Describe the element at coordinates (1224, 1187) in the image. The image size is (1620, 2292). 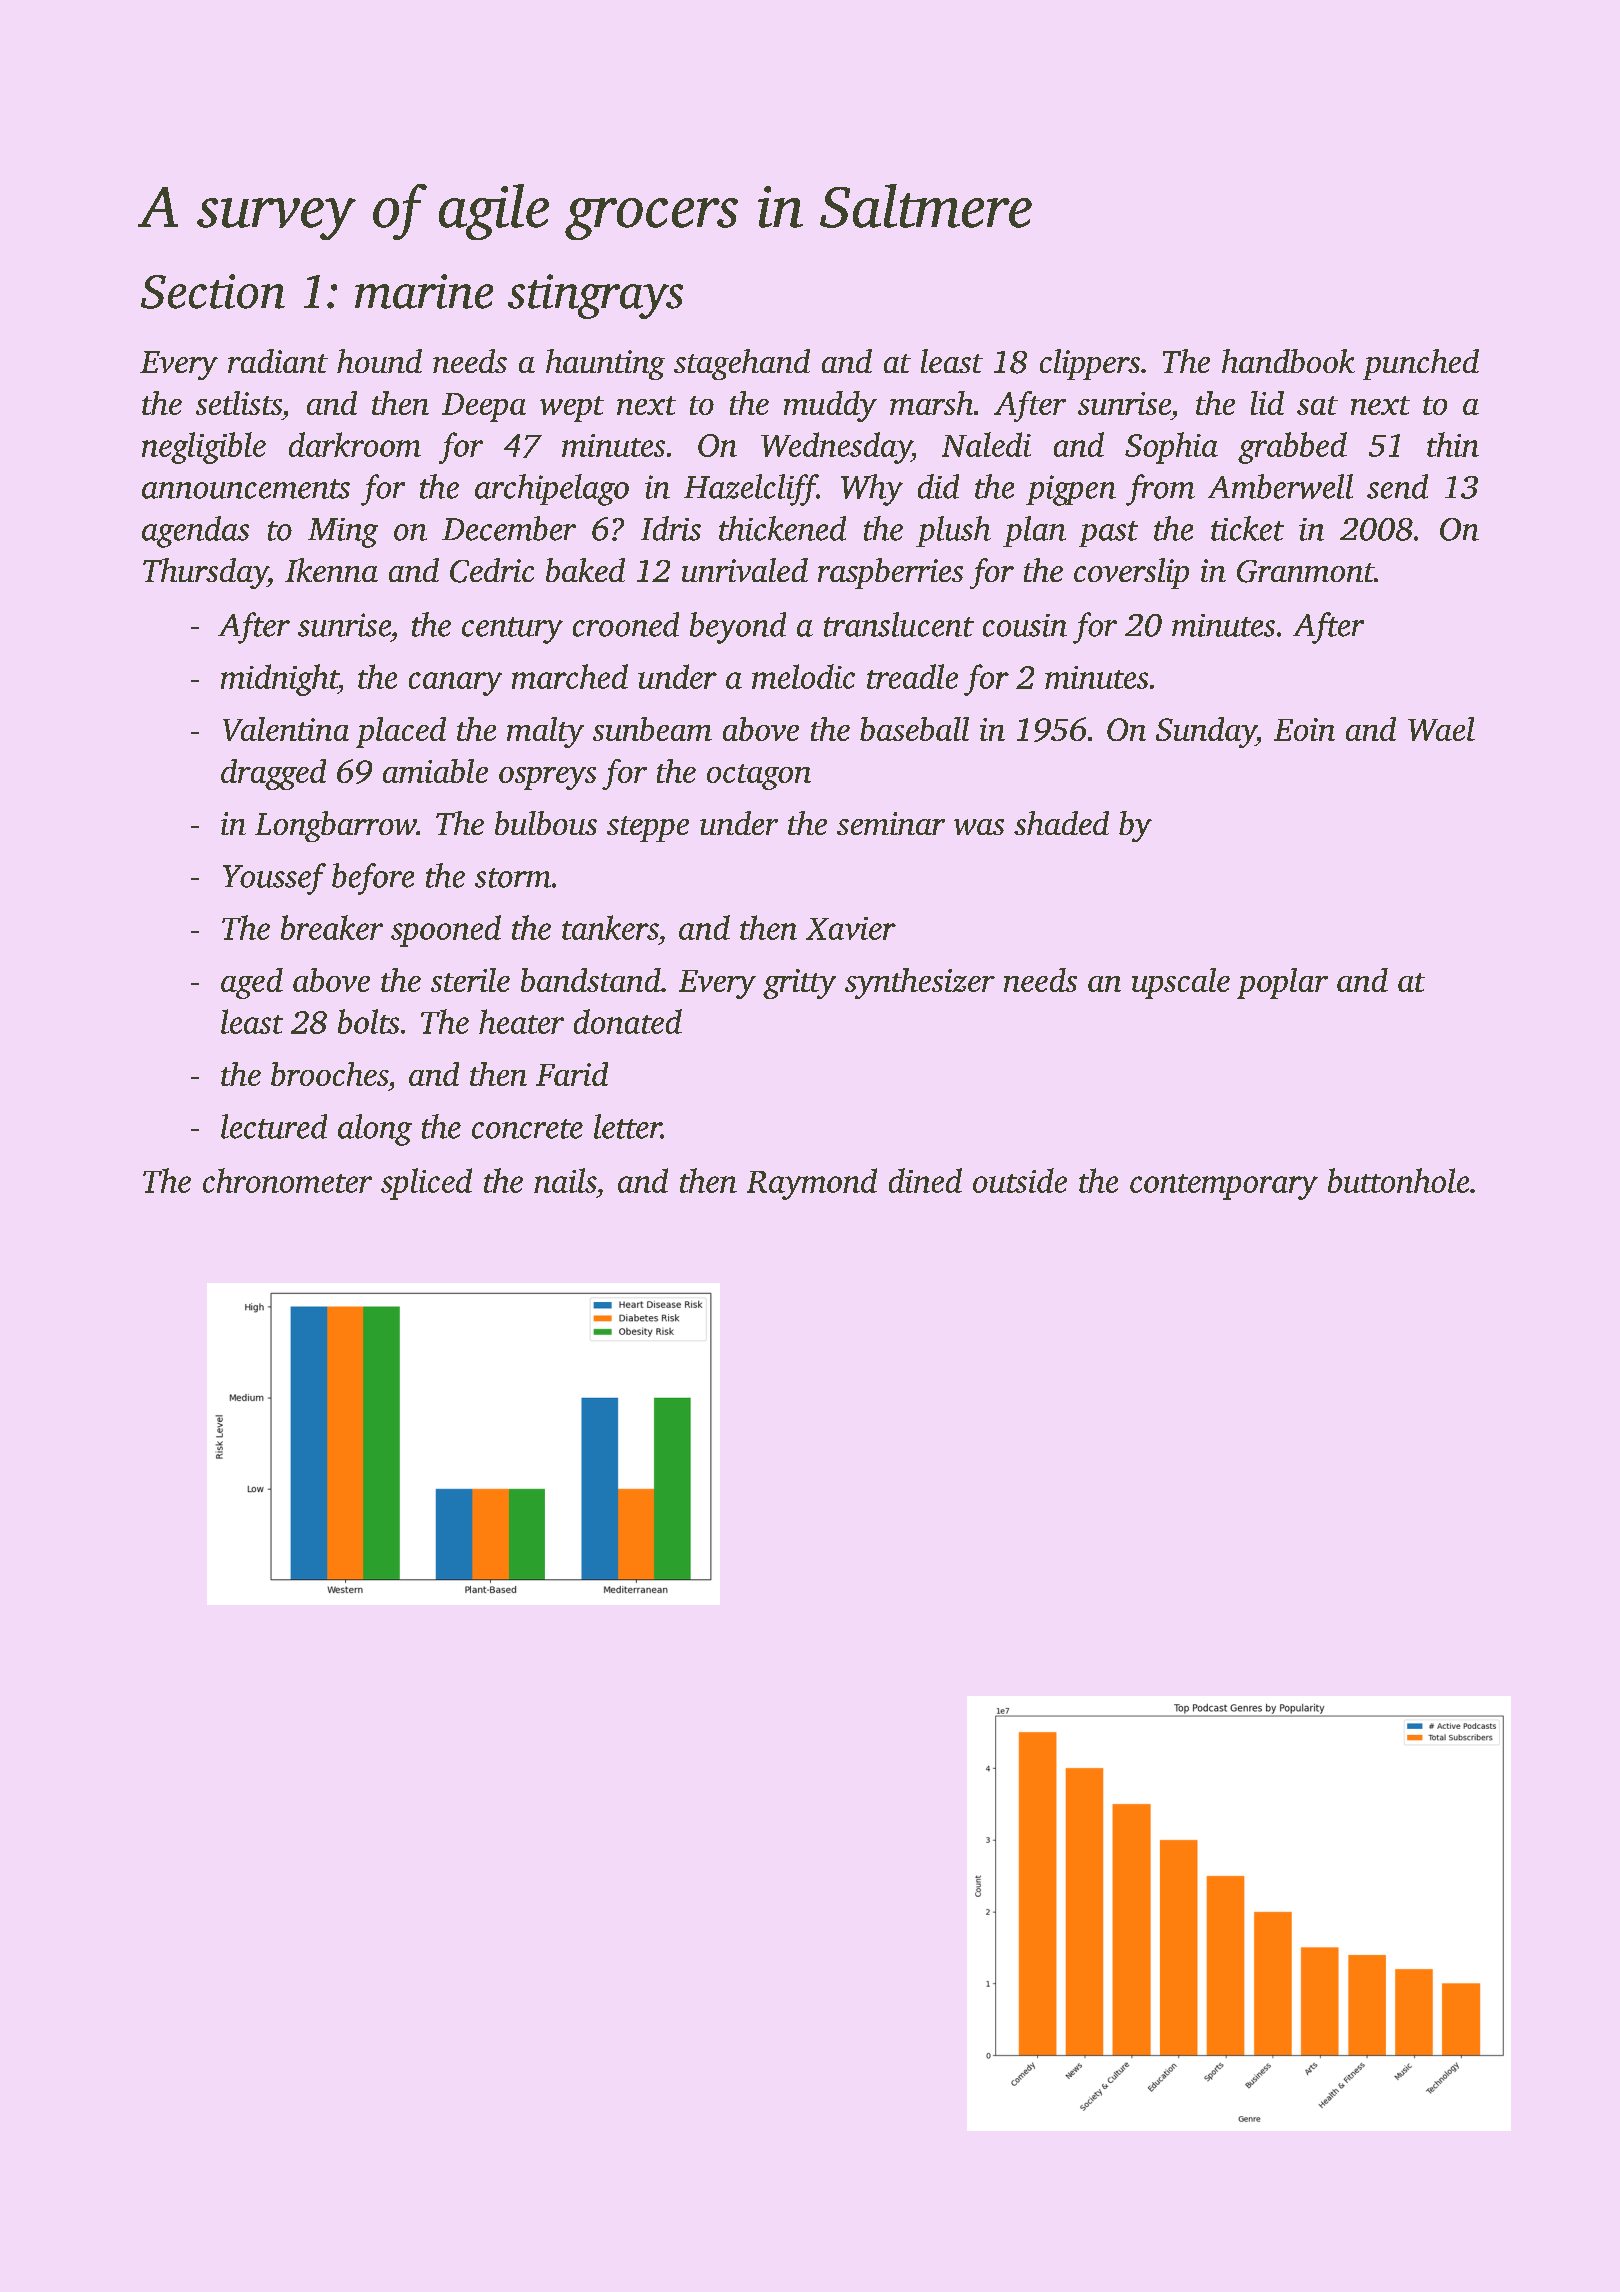
I see `contemporary` at that location.
